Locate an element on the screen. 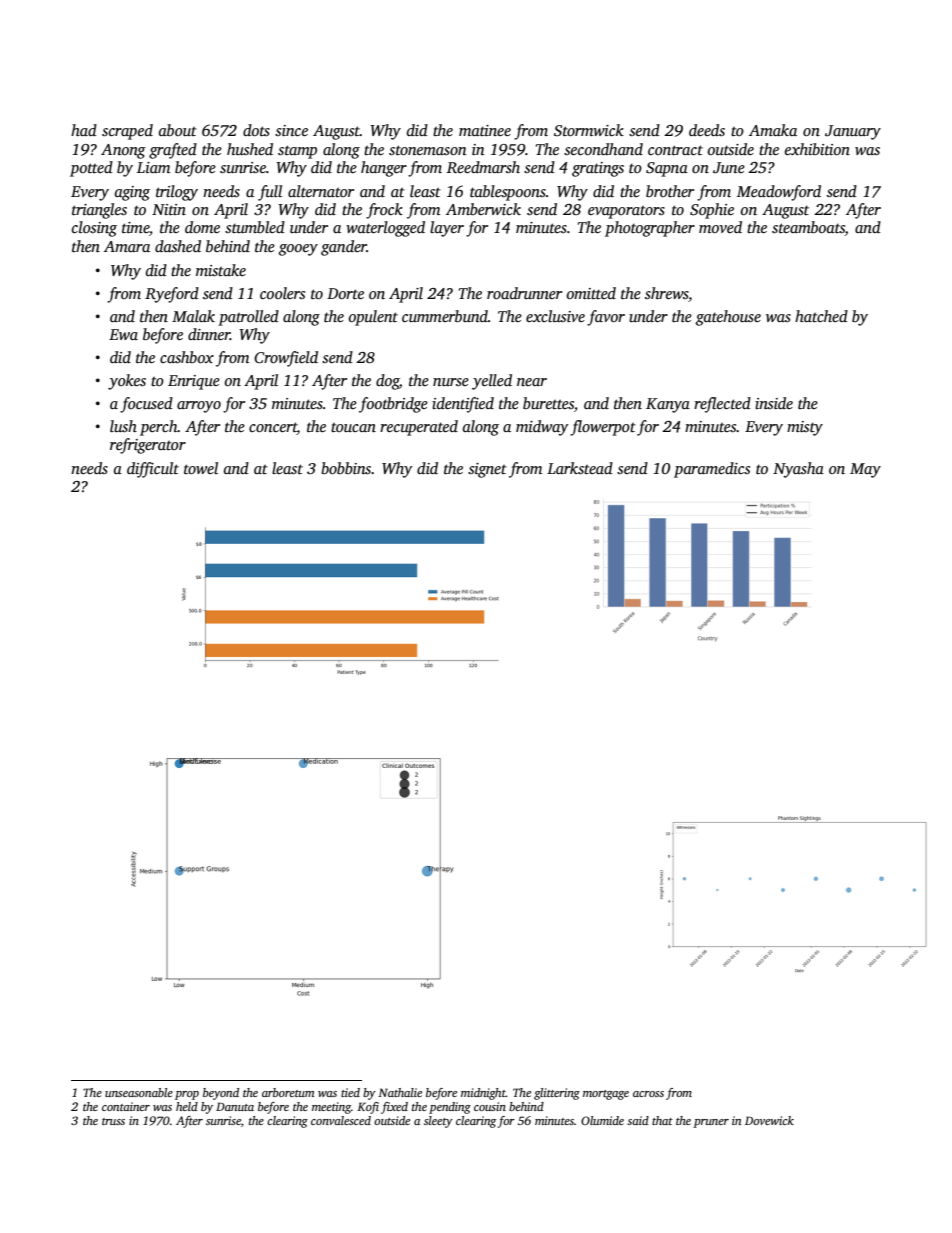  moved is located at coordinates (720, 227).
